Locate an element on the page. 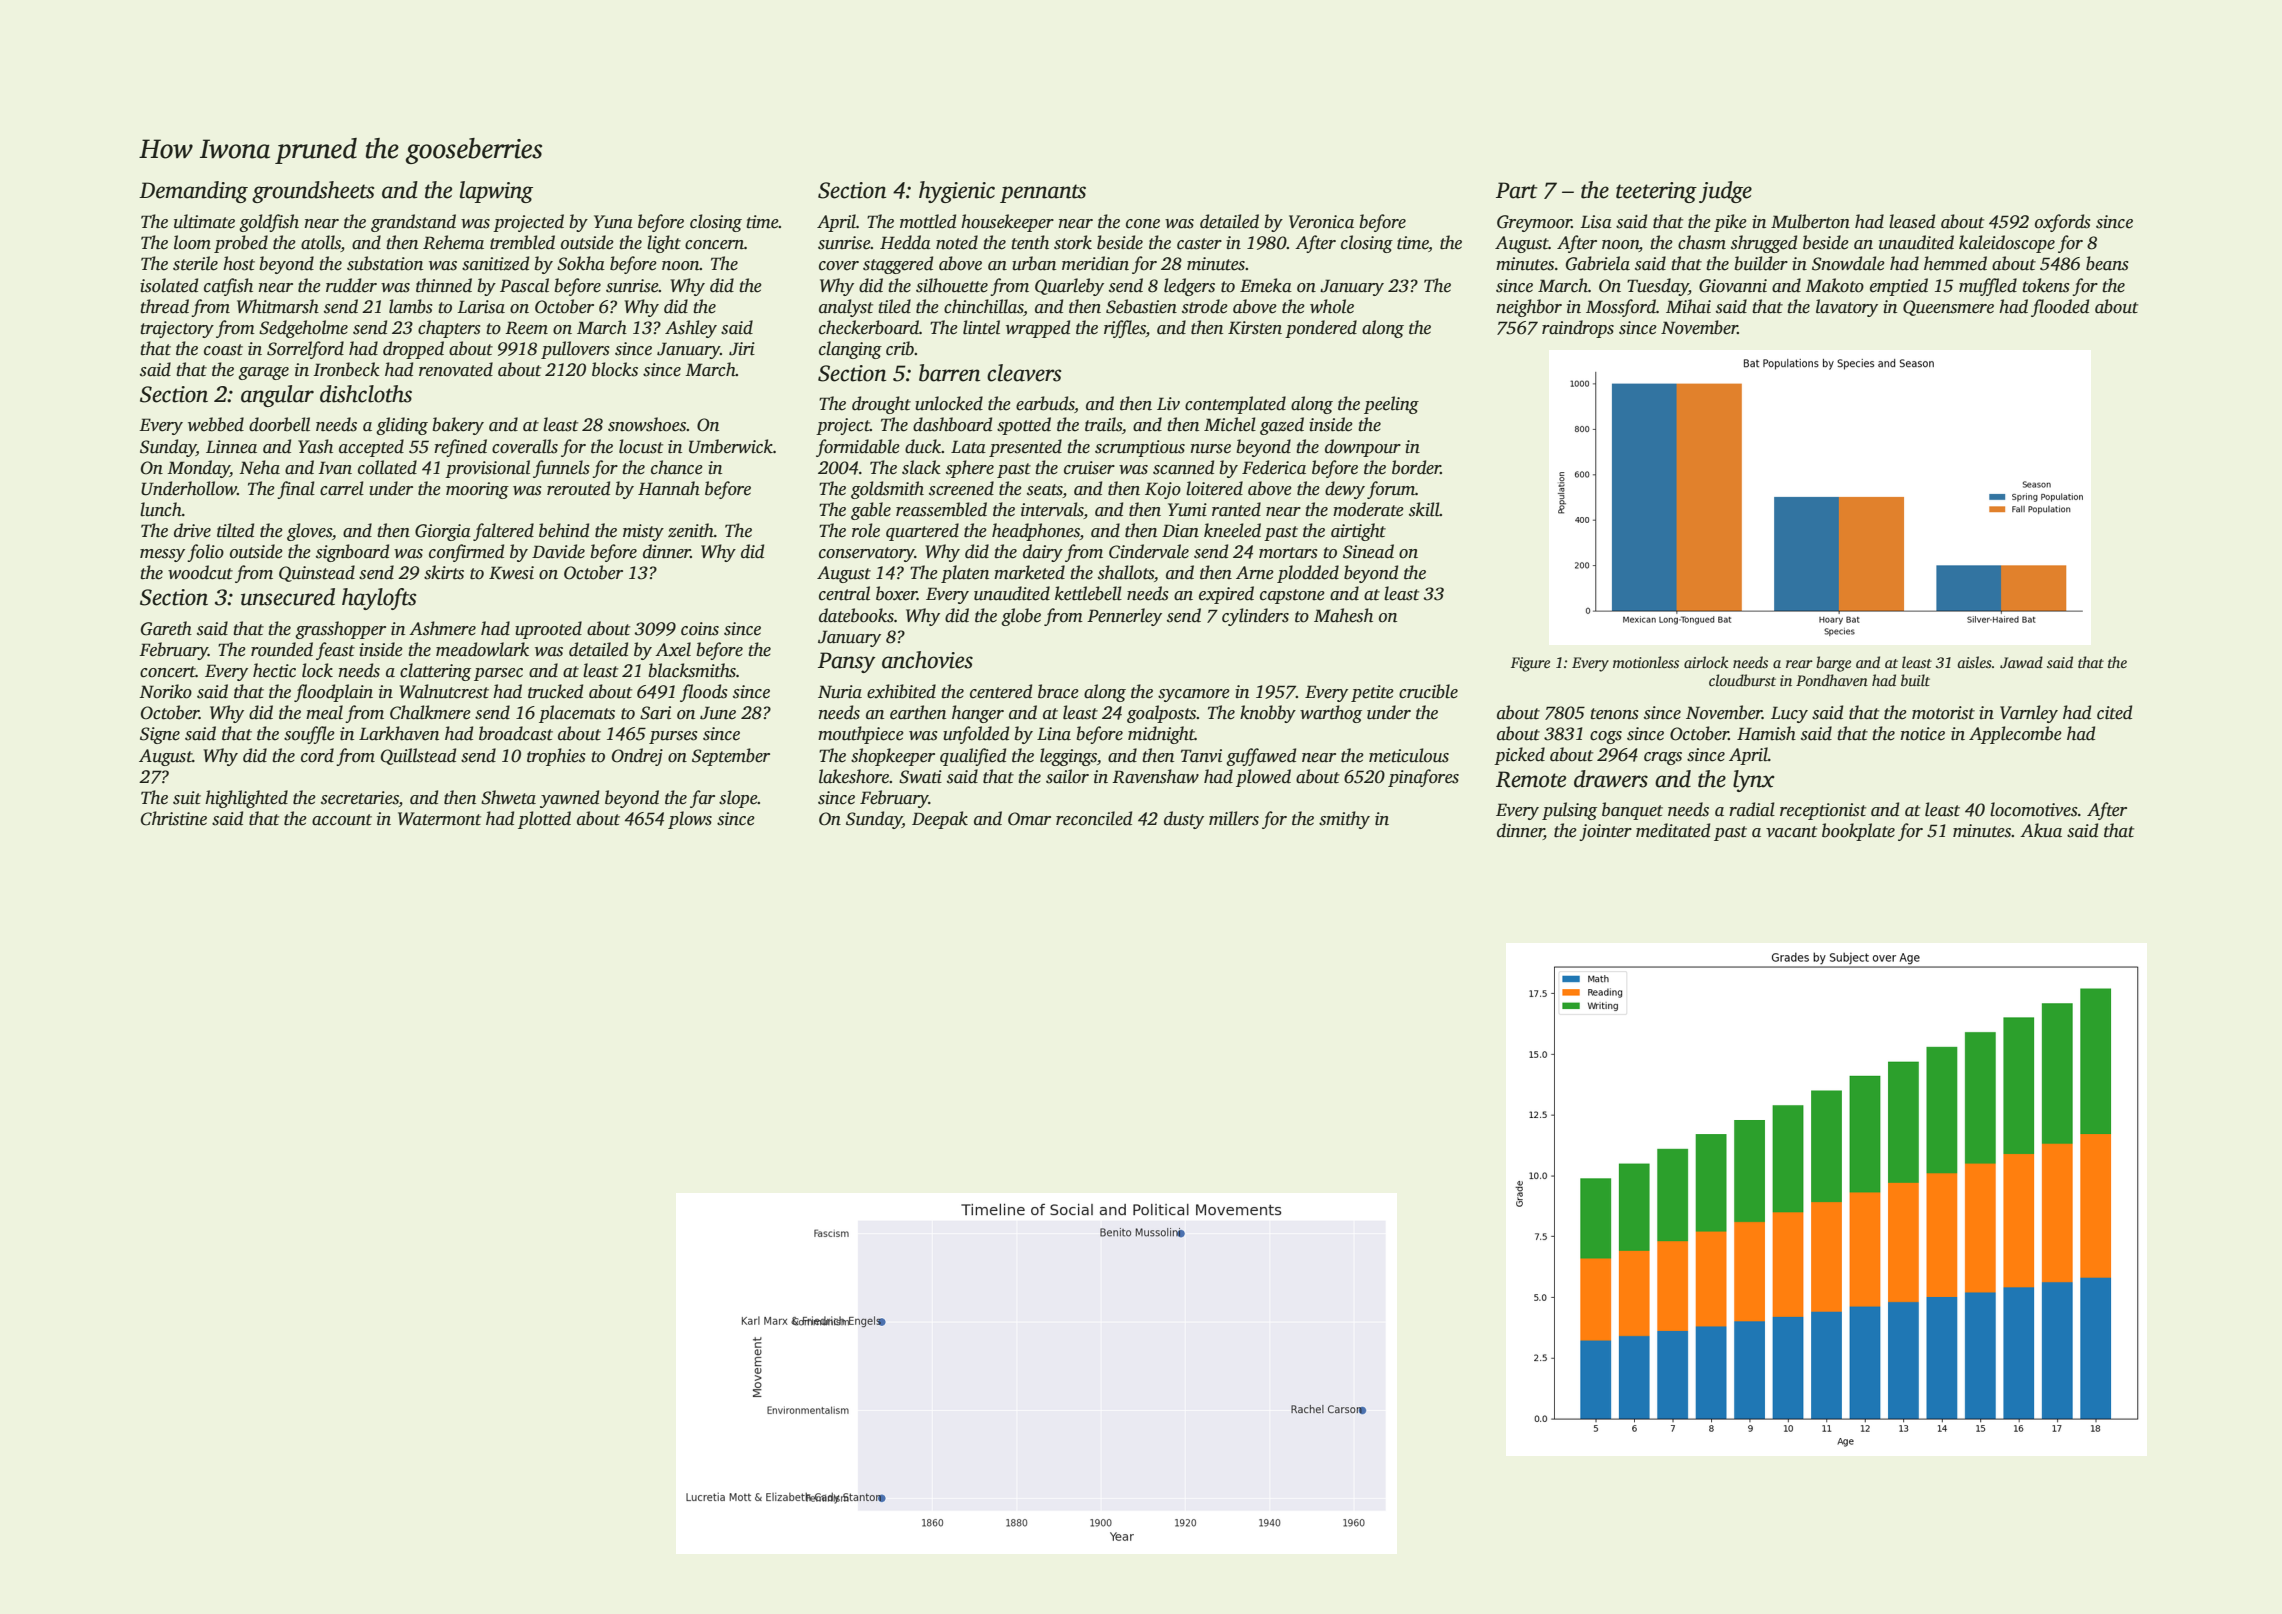 Image resolution: width=2282 pixels, height=1614 pixels. Part is located at coordinates (1516, 190).
